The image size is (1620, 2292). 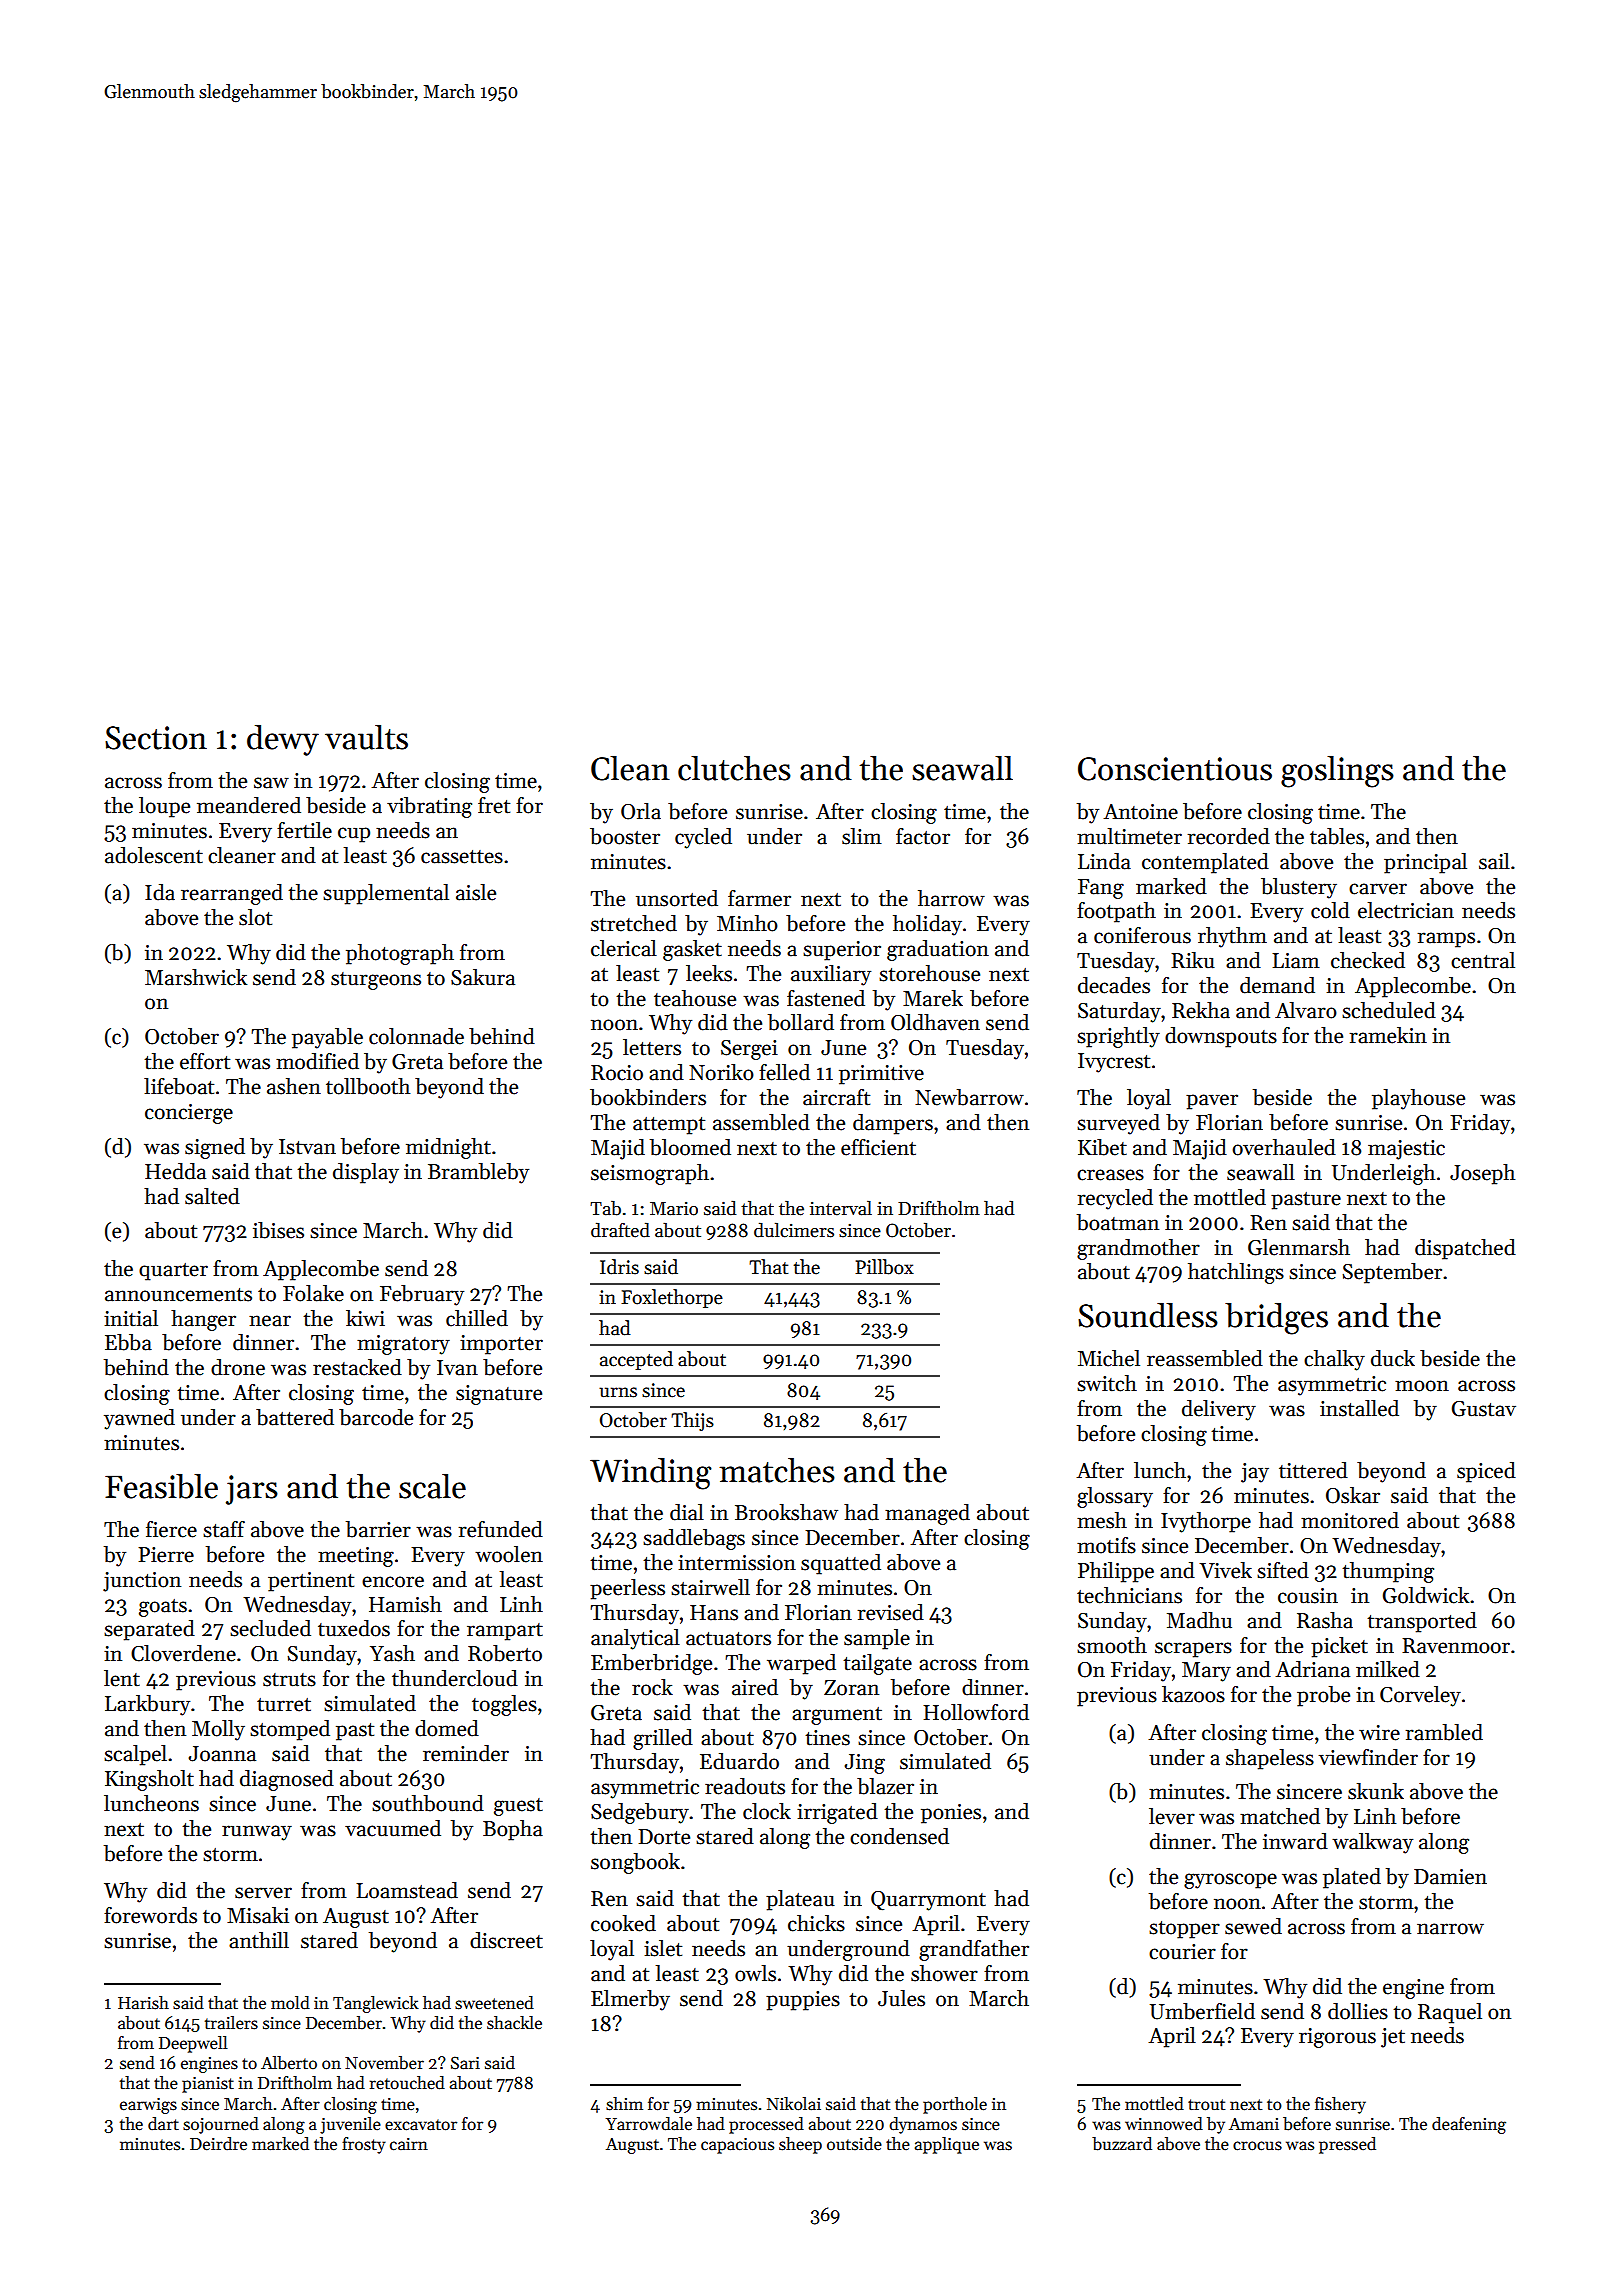 What do you see at coordinates (618, 1392) in the screenshot?
I see `urns` at bounding box center [618, 1392].
